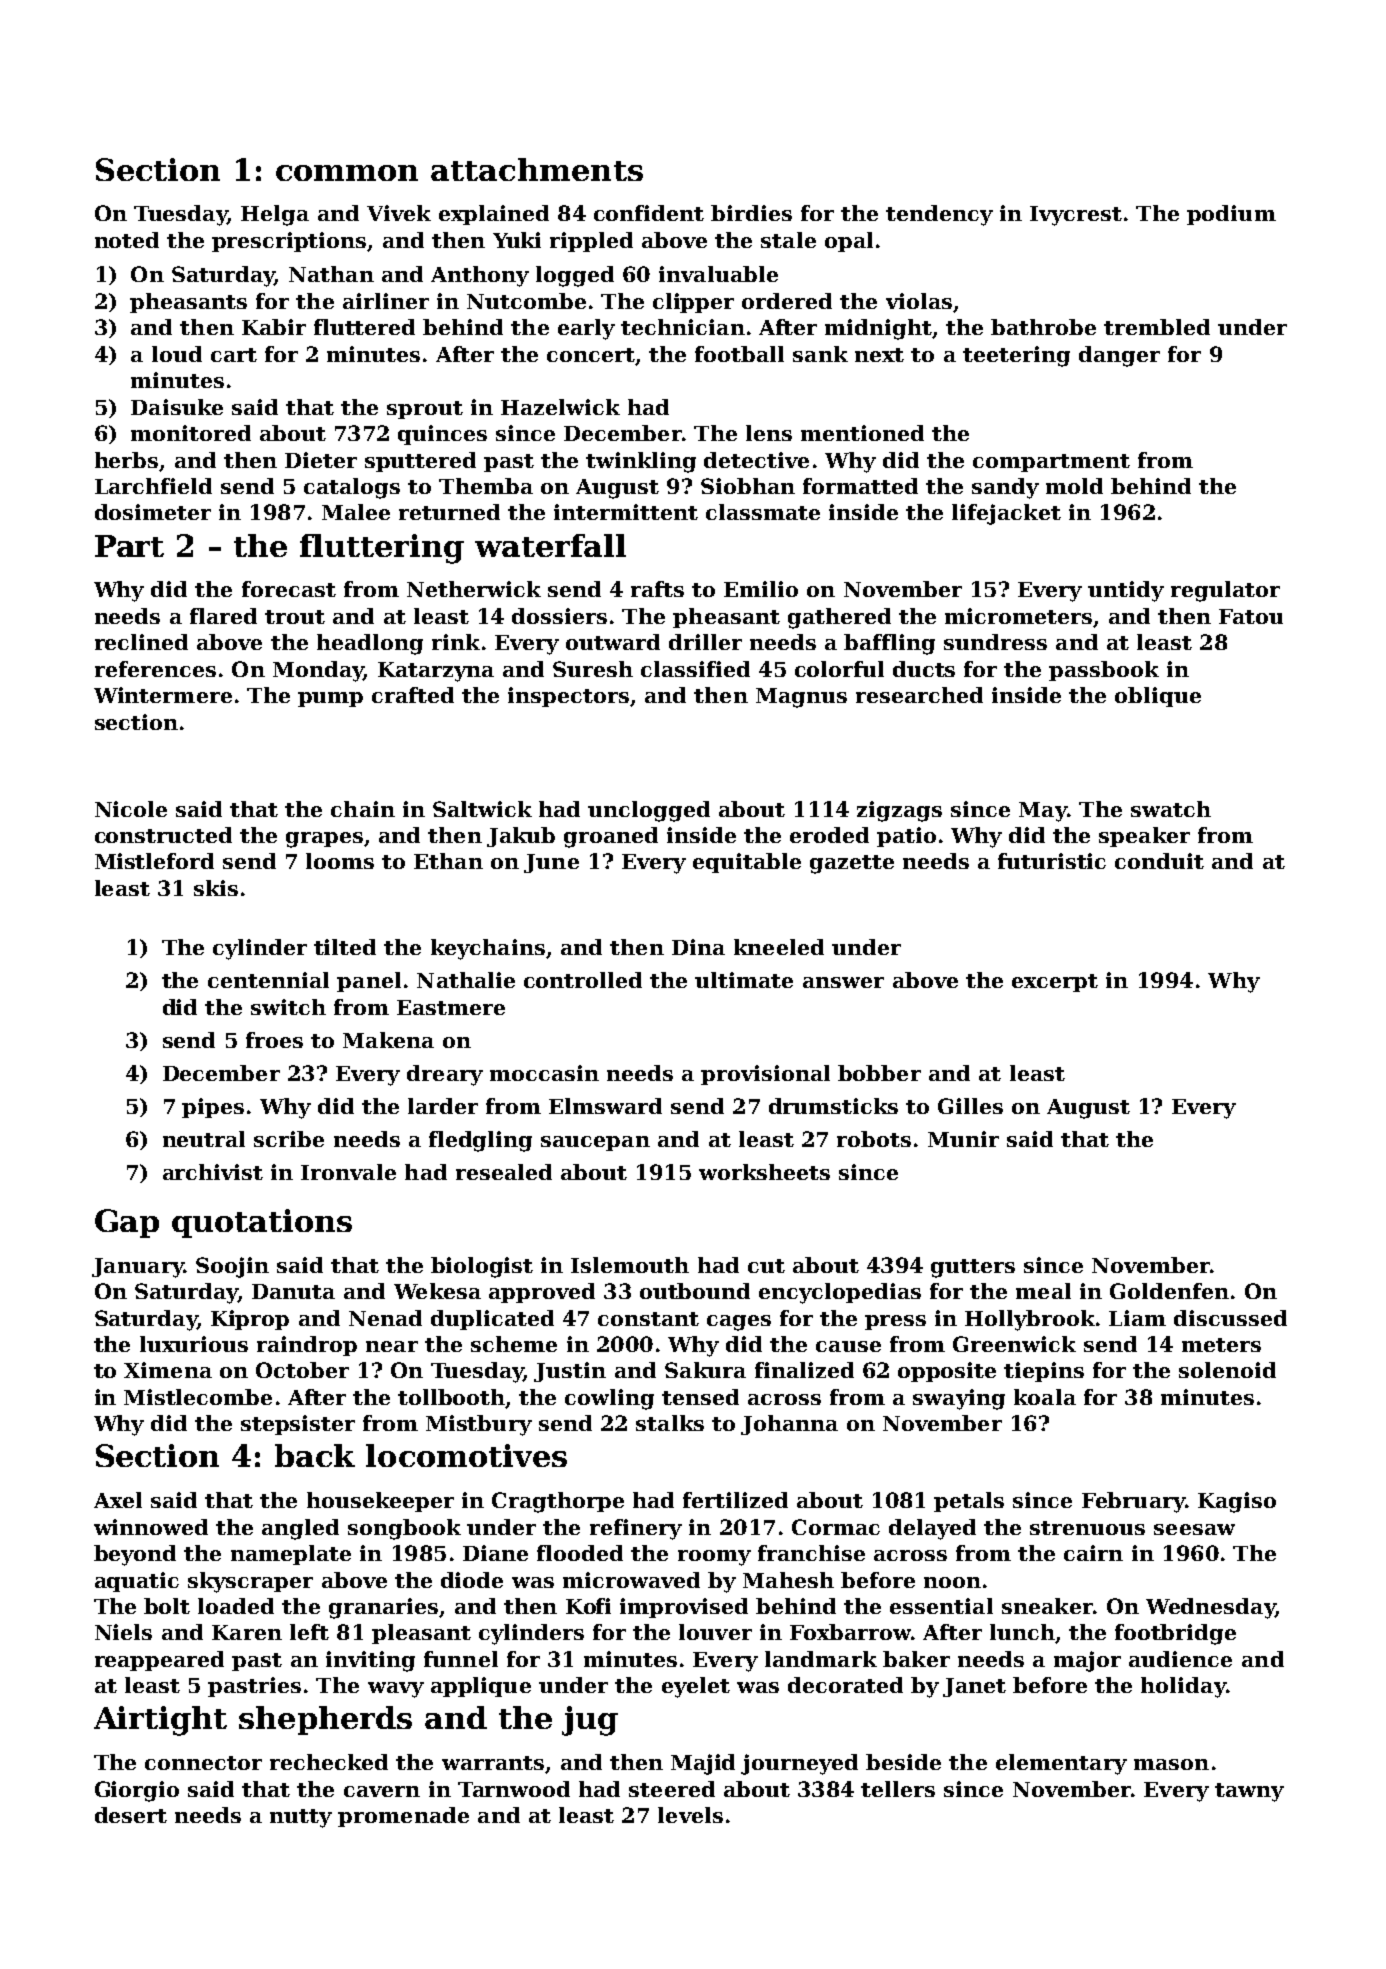 This page has height=1969, width=1386. What do you see at coordinates (690, 1815) in the page?
I see `levels` at bounding box center [690, 1815].
